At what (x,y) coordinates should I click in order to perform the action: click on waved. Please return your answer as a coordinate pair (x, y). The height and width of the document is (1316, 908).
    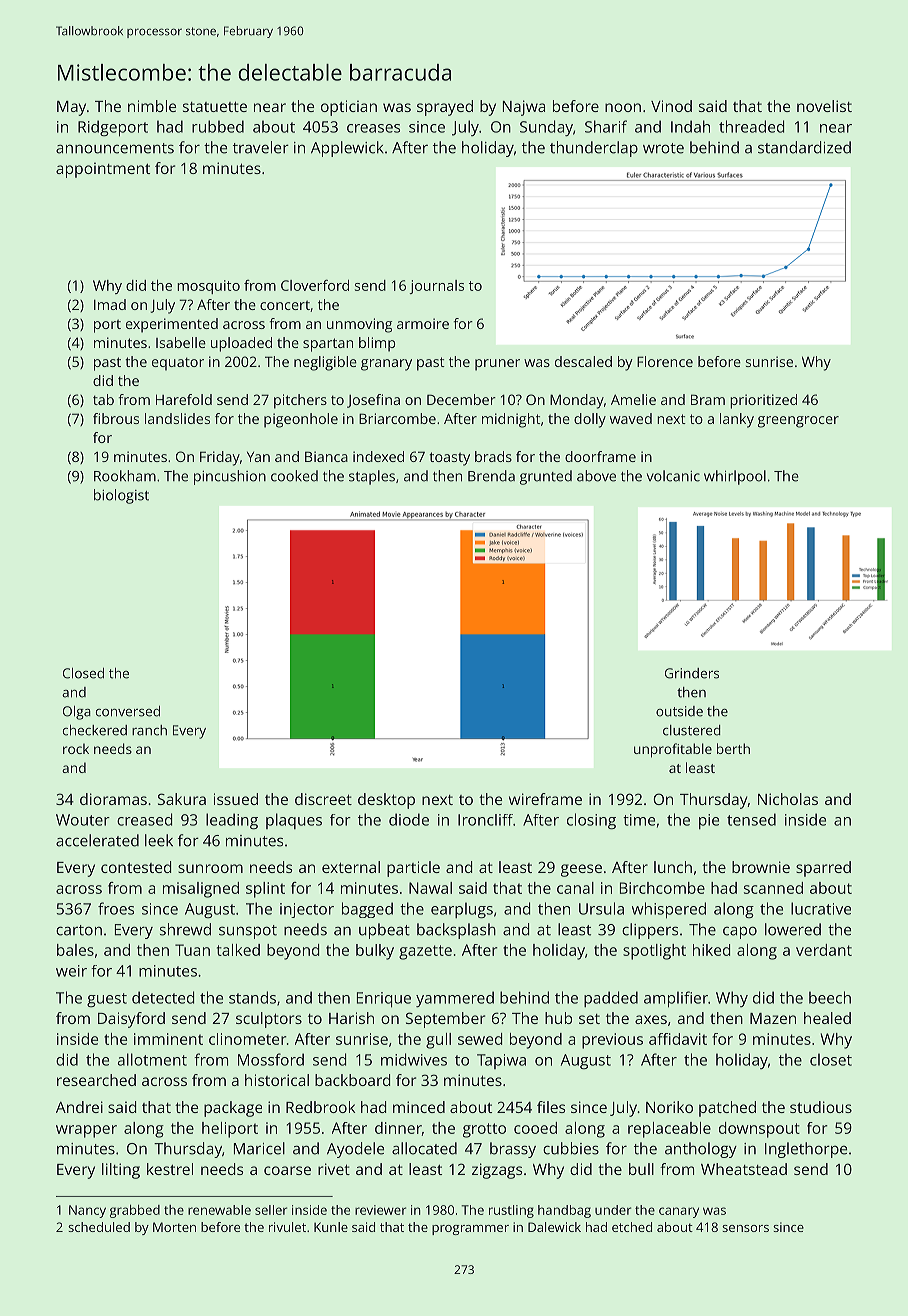
    Looking at the image, I should click on (631, 418).
